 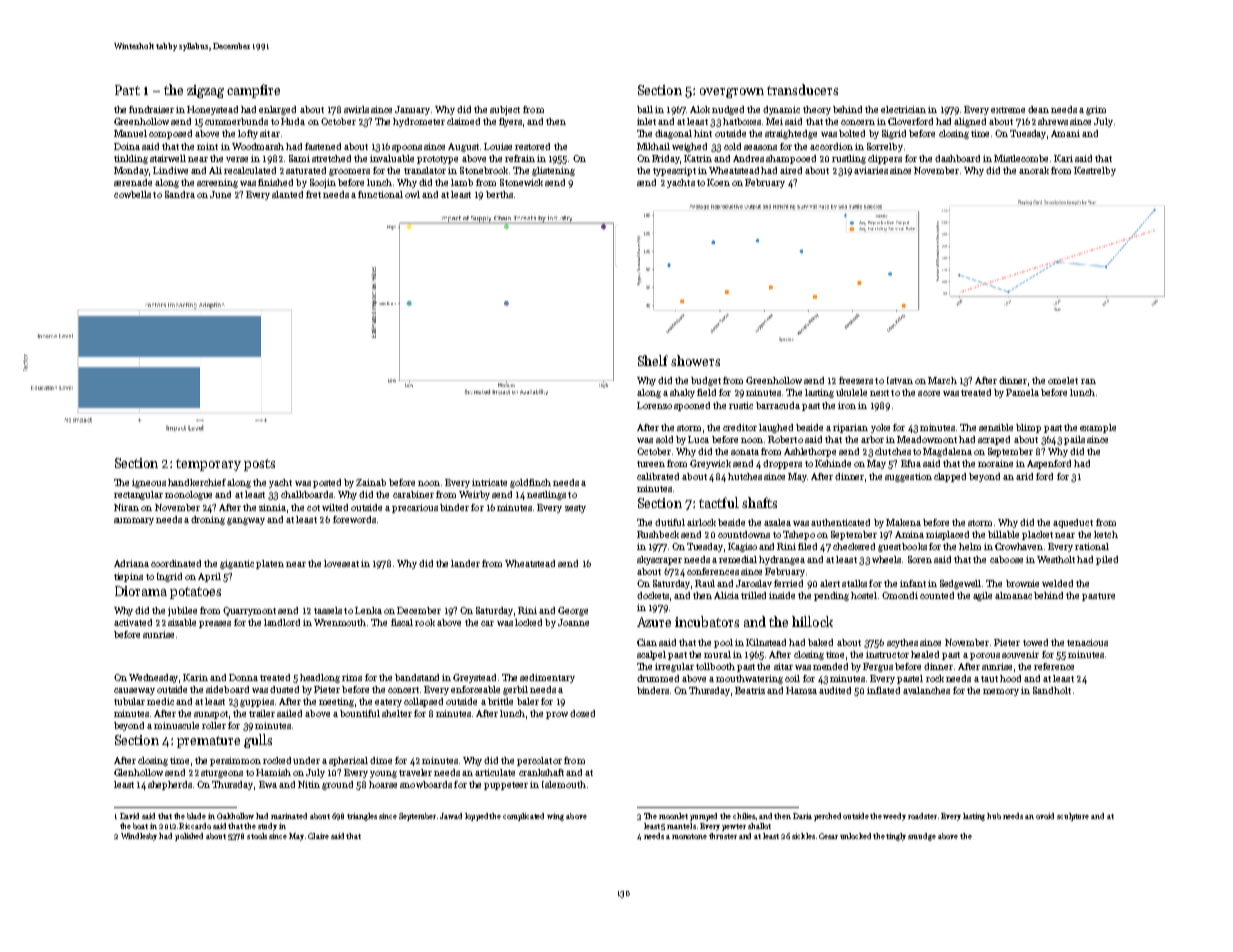 What do you see at coordinates (1096, 110) in the document?
I see `grim` at bounding box center [1096, 110].
